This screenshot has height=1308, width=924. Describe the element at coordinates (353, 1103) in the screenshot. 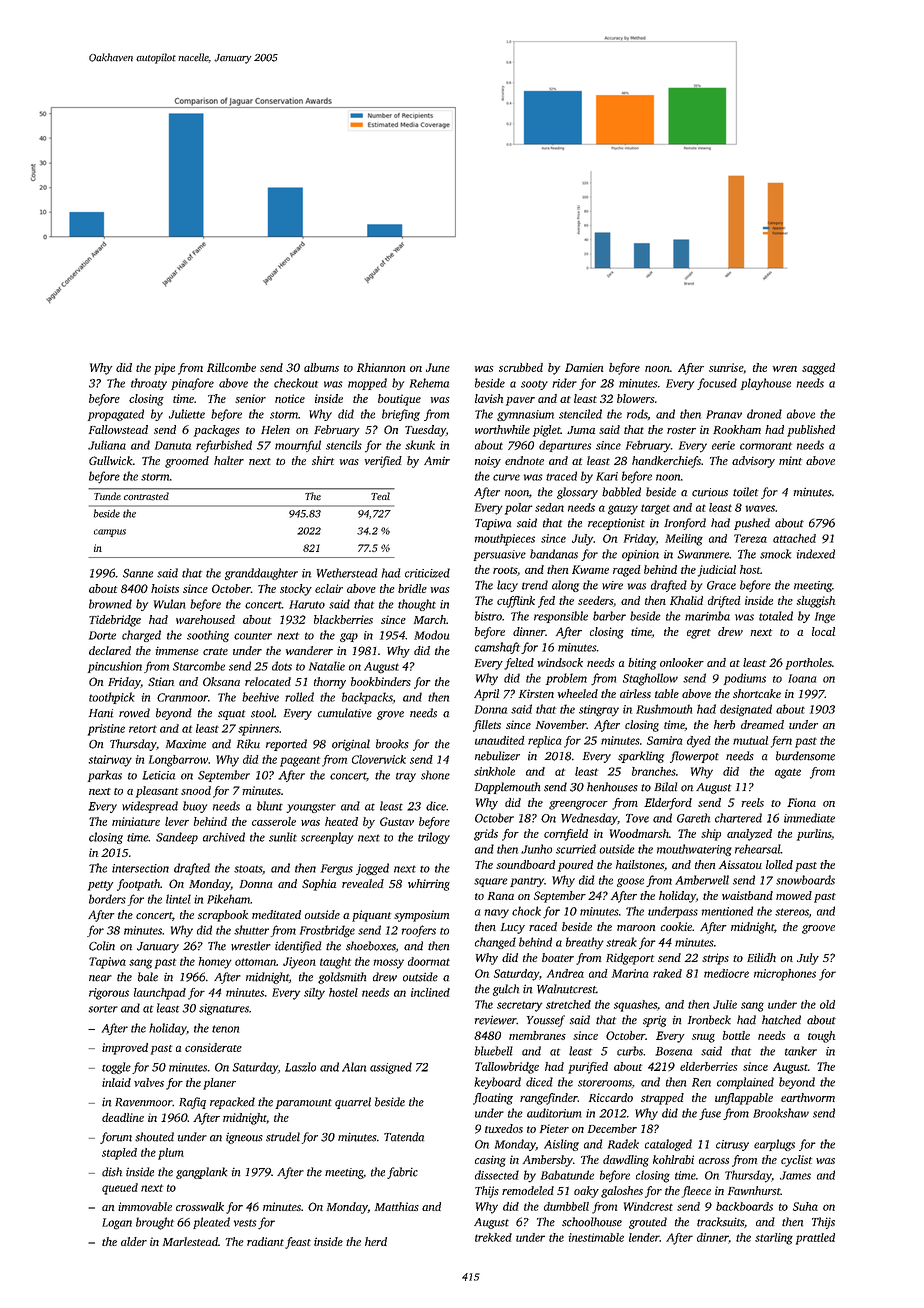

I see `quarrel` at that location.
